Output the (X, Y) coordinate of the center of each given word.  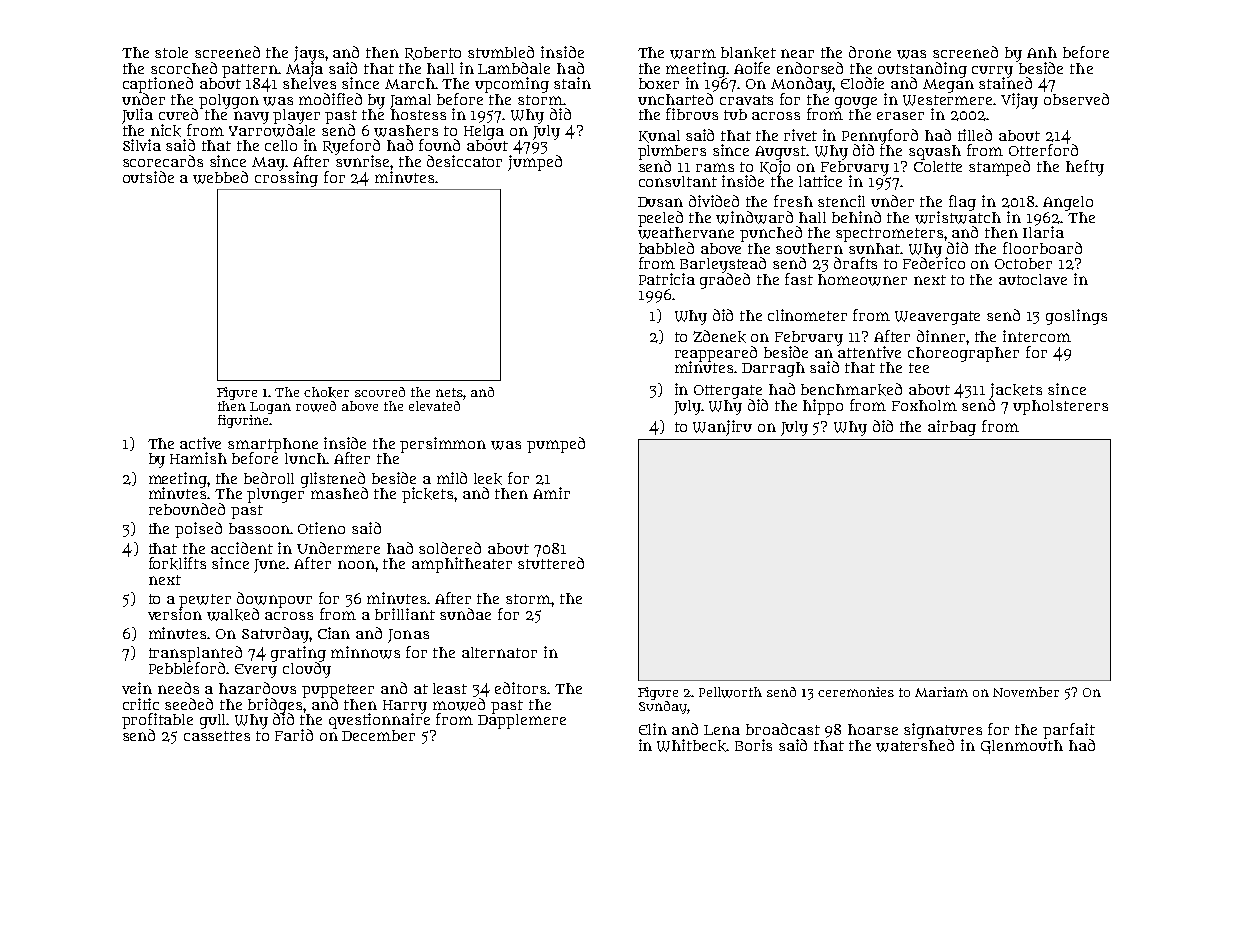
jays (309, 54)
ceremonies (856, 692)
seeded (189, 704)
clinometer (807, 315)
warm (693, 54)
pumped (556, 445)
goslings (1076, 317)
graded (725, 281)
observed (1076, 99)
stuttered (551, 563)
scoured (380, 392)
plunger (275, 495)
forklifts (177, 563)
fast (799, 279)
